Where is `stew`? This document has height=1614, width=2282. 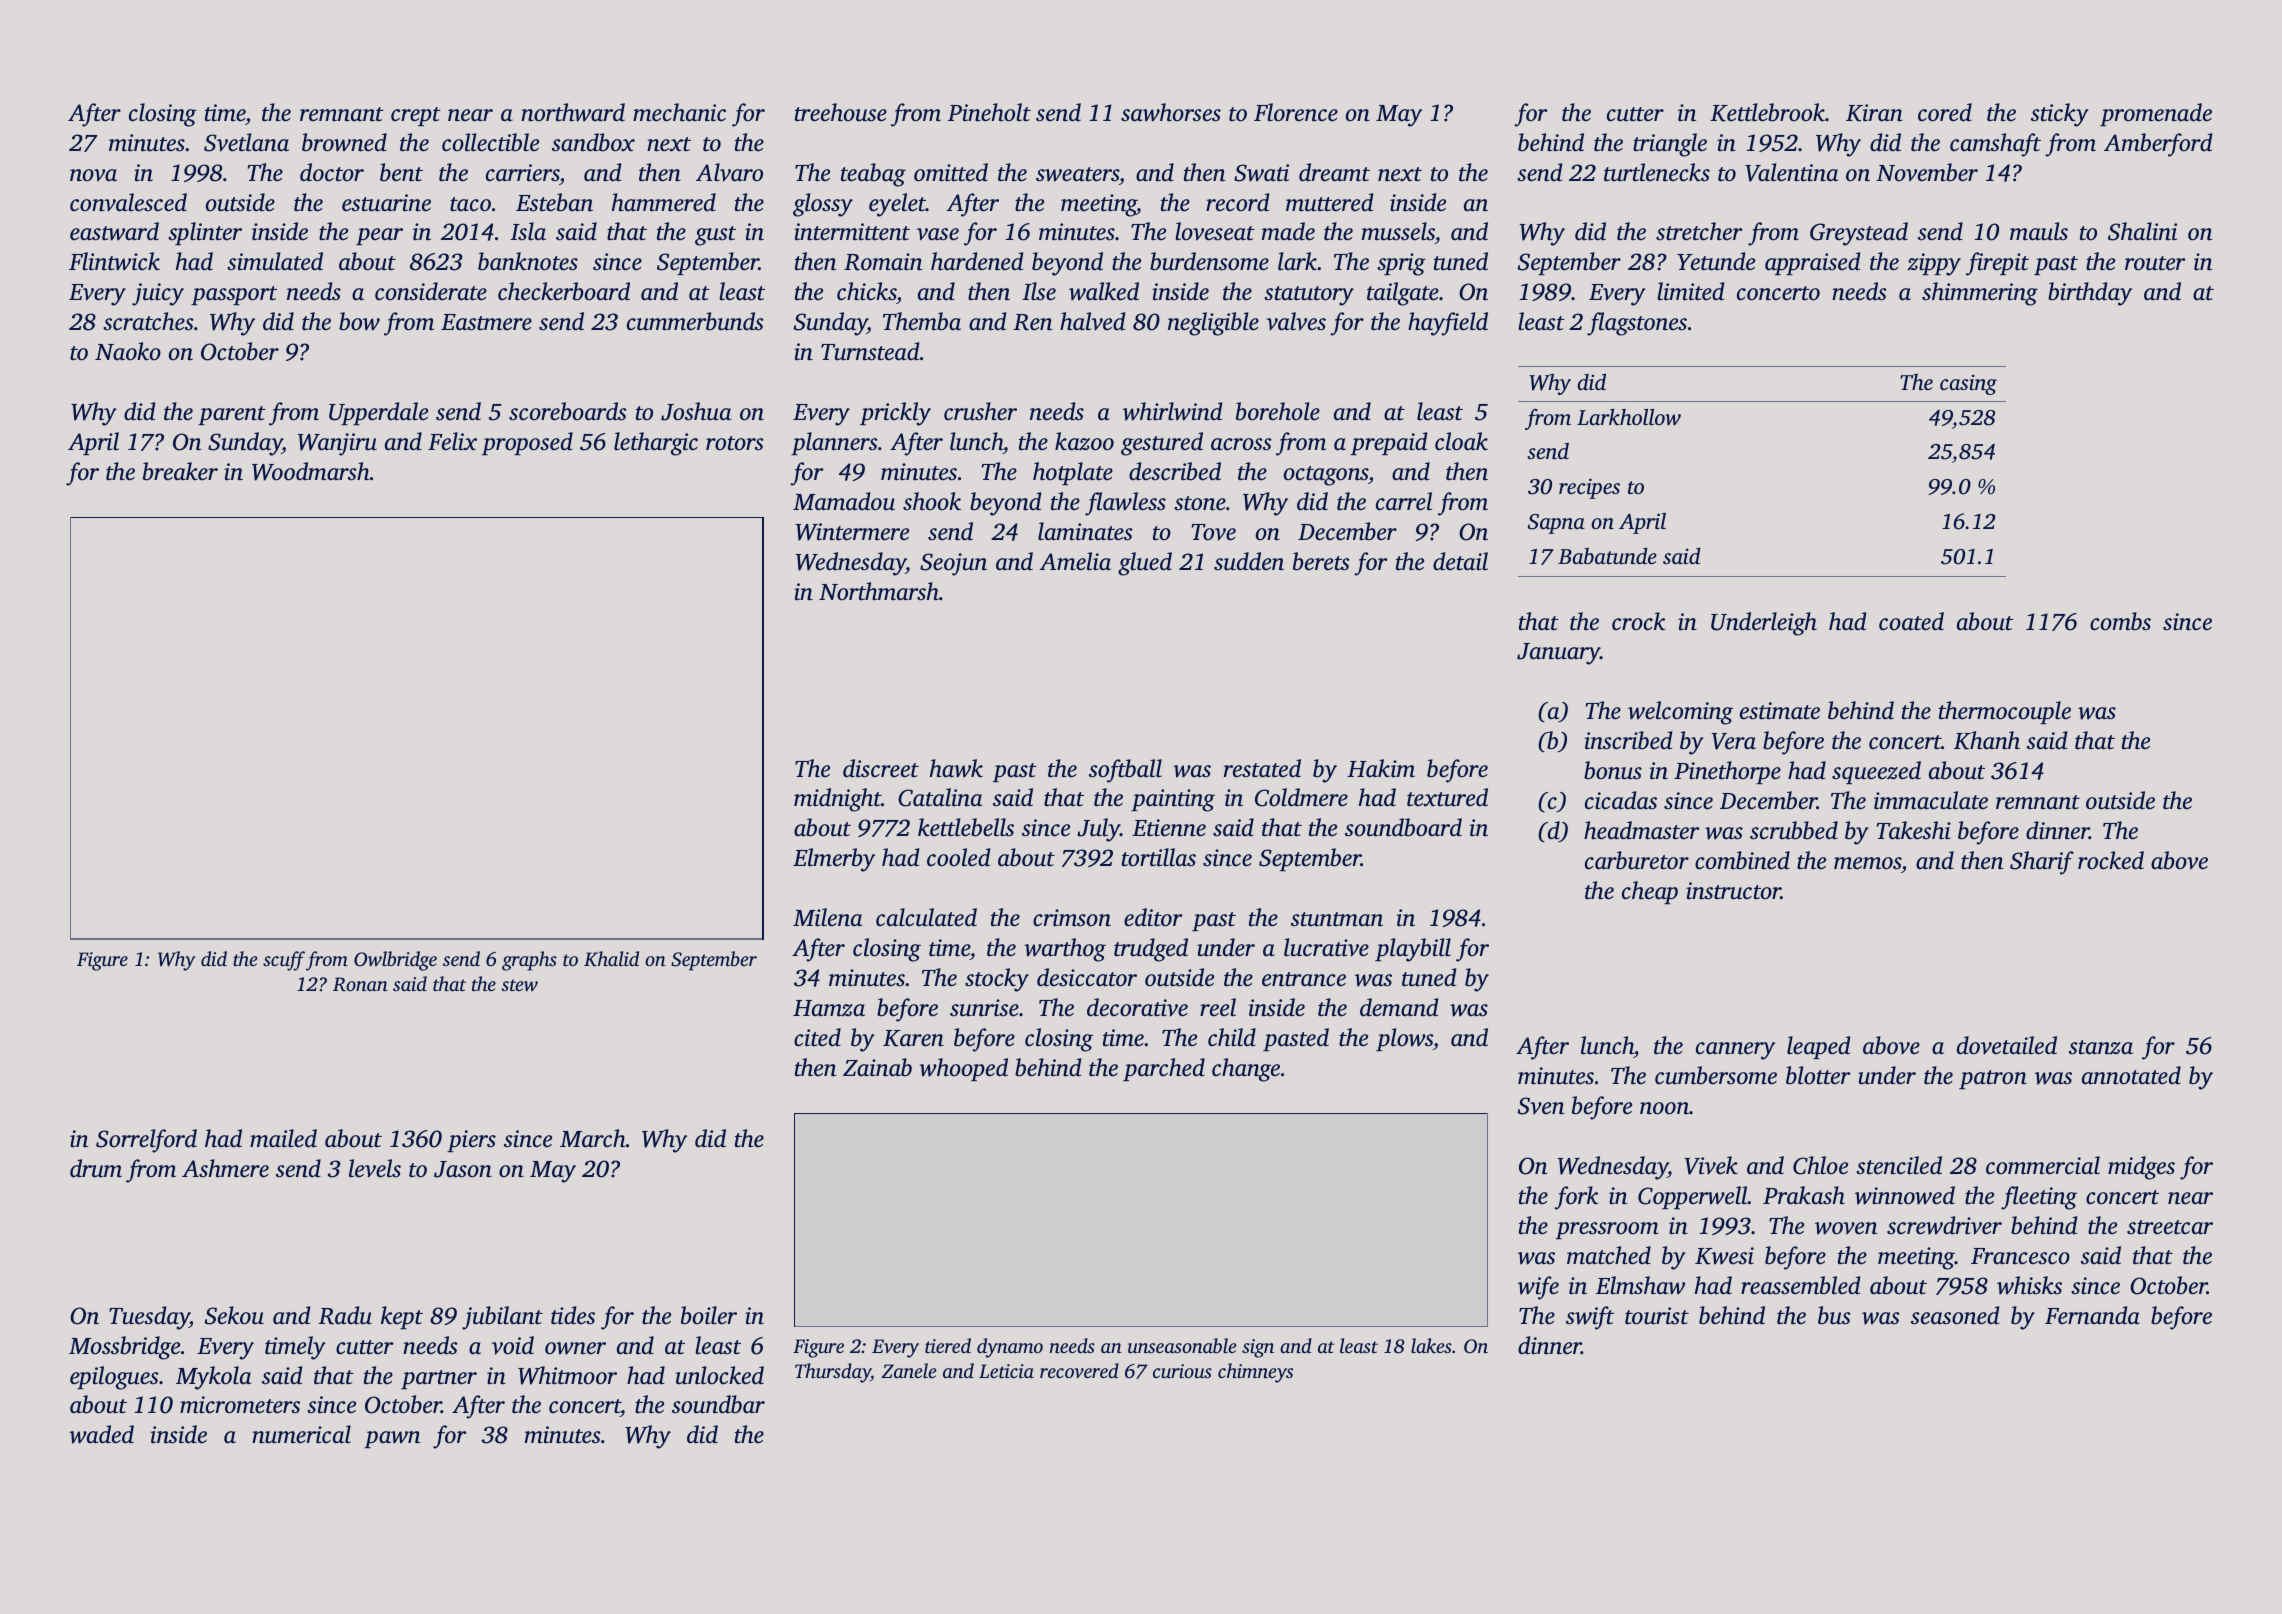
stew is located at coordinates (519, 985).
